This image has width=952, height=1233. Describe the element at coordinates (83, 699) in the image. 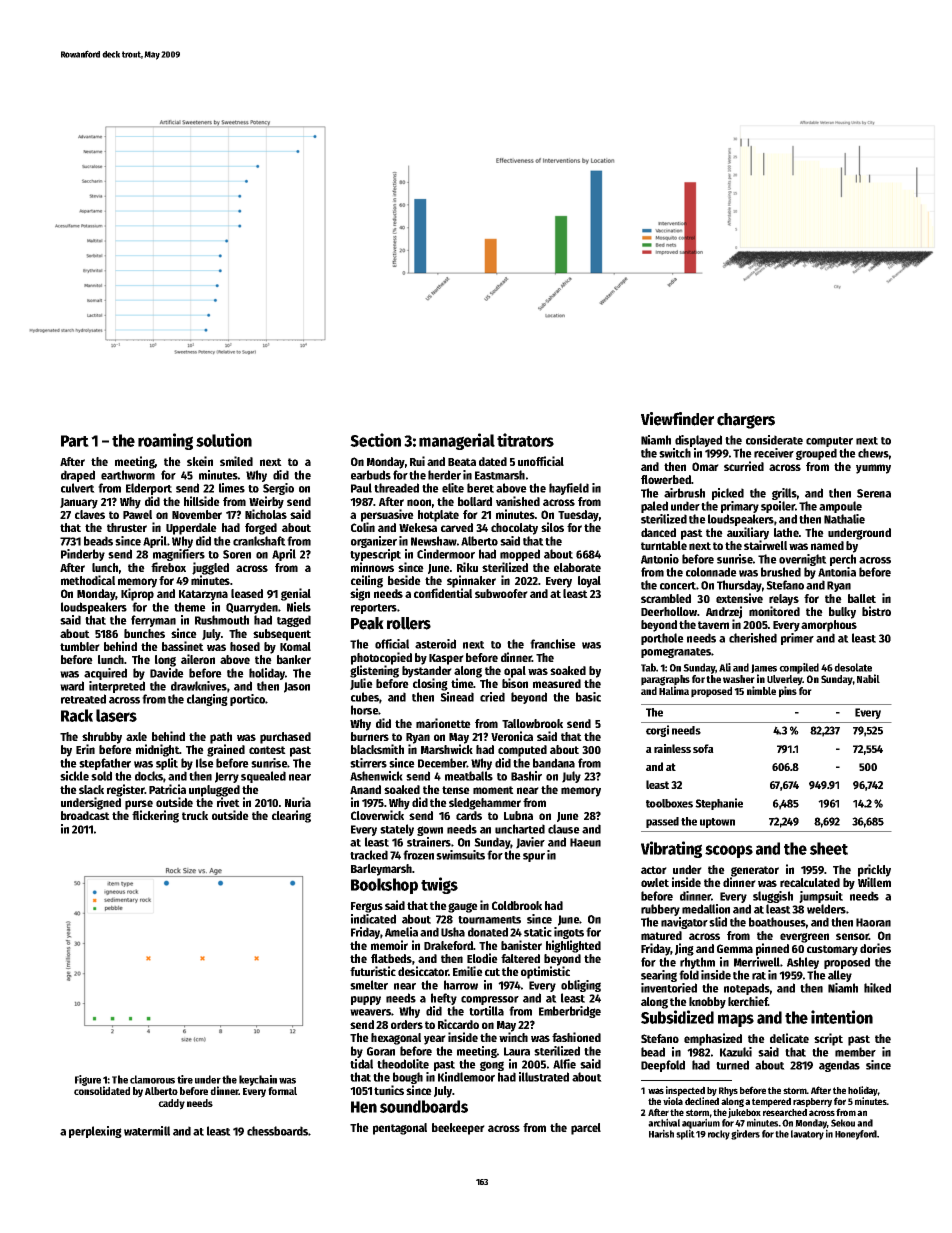

I see `retreated` at that location.
